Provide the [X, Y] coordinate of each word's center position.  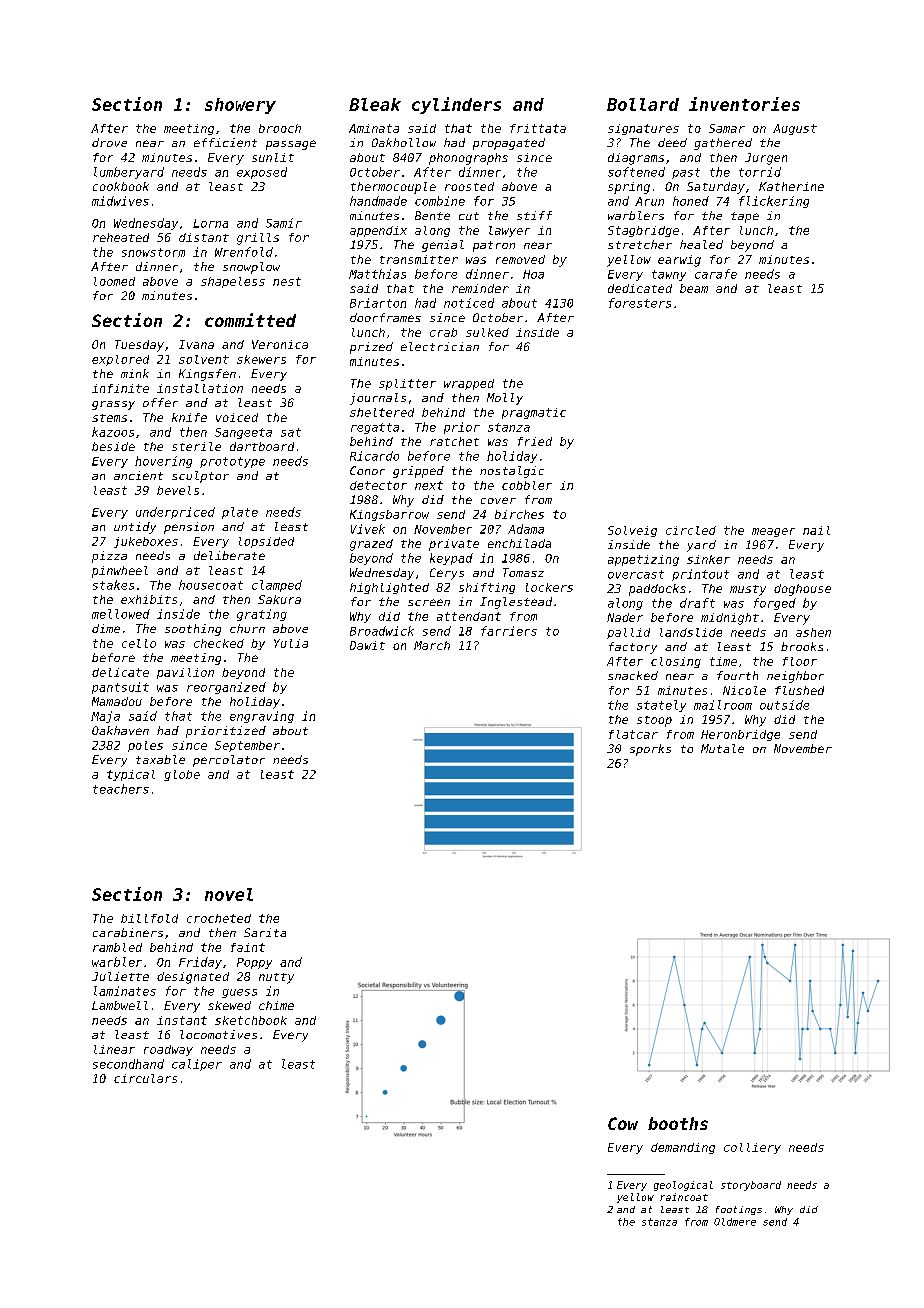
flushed [799, 690]
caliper [197, 1065]
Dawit [367, 645]
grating [262, 615]
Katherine [791, 186]
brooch [280, 128]
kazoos [113, 432]
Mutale [722, 748]
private [454, 545]
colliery [752, 1148]
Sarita [265, 932]
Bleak [375, 104]
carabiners [128, 932]
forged [775, 604]
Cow [623, 1123]
